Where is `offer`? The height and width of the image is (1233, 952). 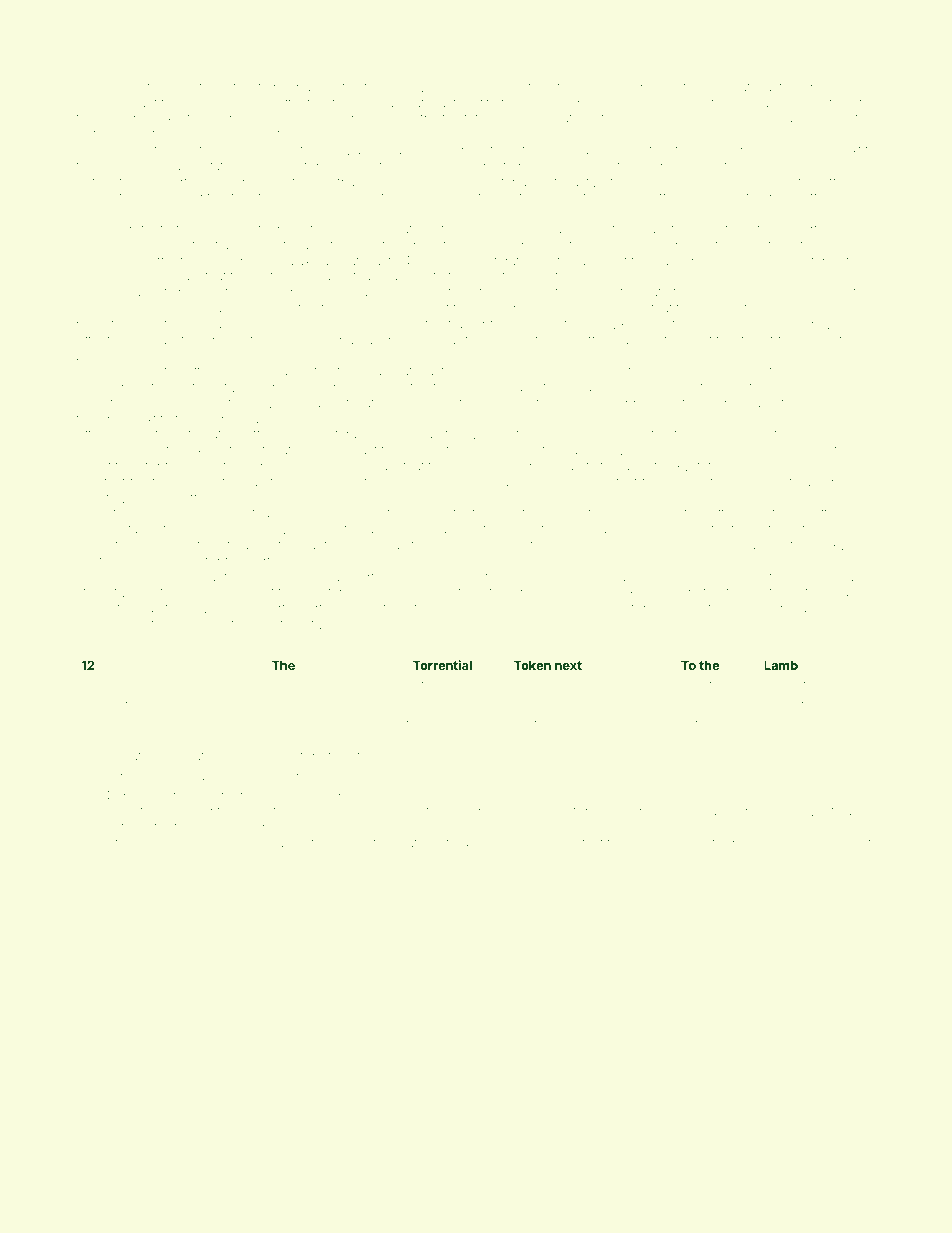 offer is located at coordinates (834, 181).
